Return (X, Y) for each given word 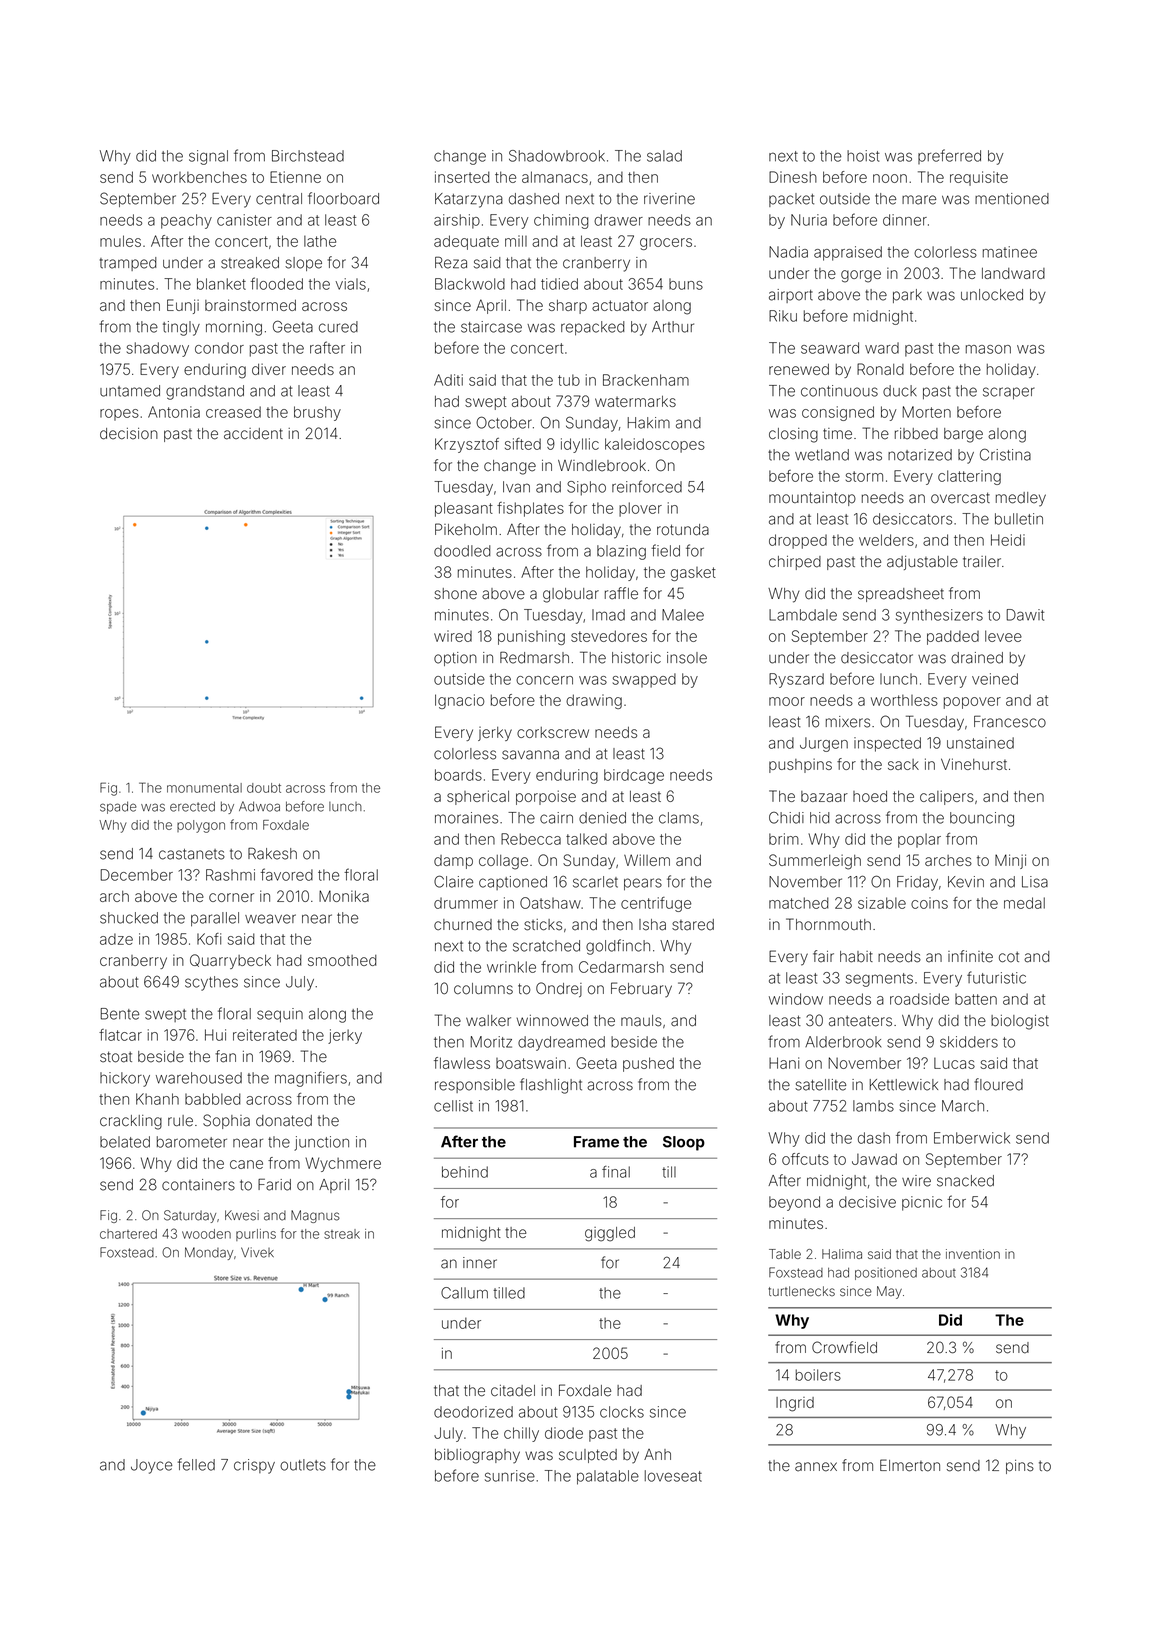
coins (929, 903)
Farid (274, 1184)
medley (1021, 499)
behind (465, 1172)
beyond (794, 1203)
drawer (618, 220)
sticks (543, 925)
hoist (863, 156)
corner (231, 897)
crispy (254, 1466)
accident (253, 434)
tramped (128, 264)
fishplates (530, 509)
